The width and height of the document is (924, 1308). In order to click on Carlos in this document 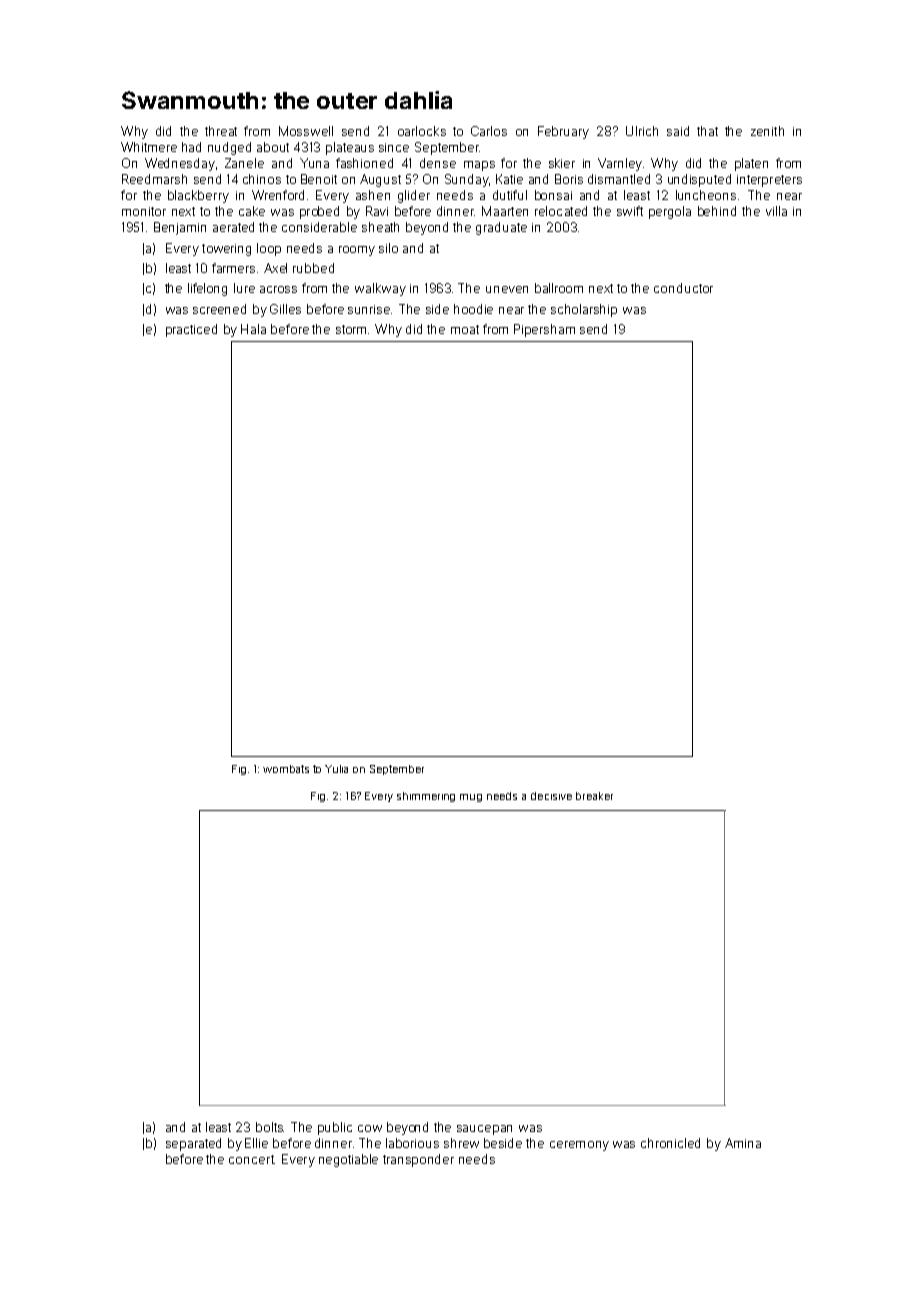, I will do `click(489, 131)`.
